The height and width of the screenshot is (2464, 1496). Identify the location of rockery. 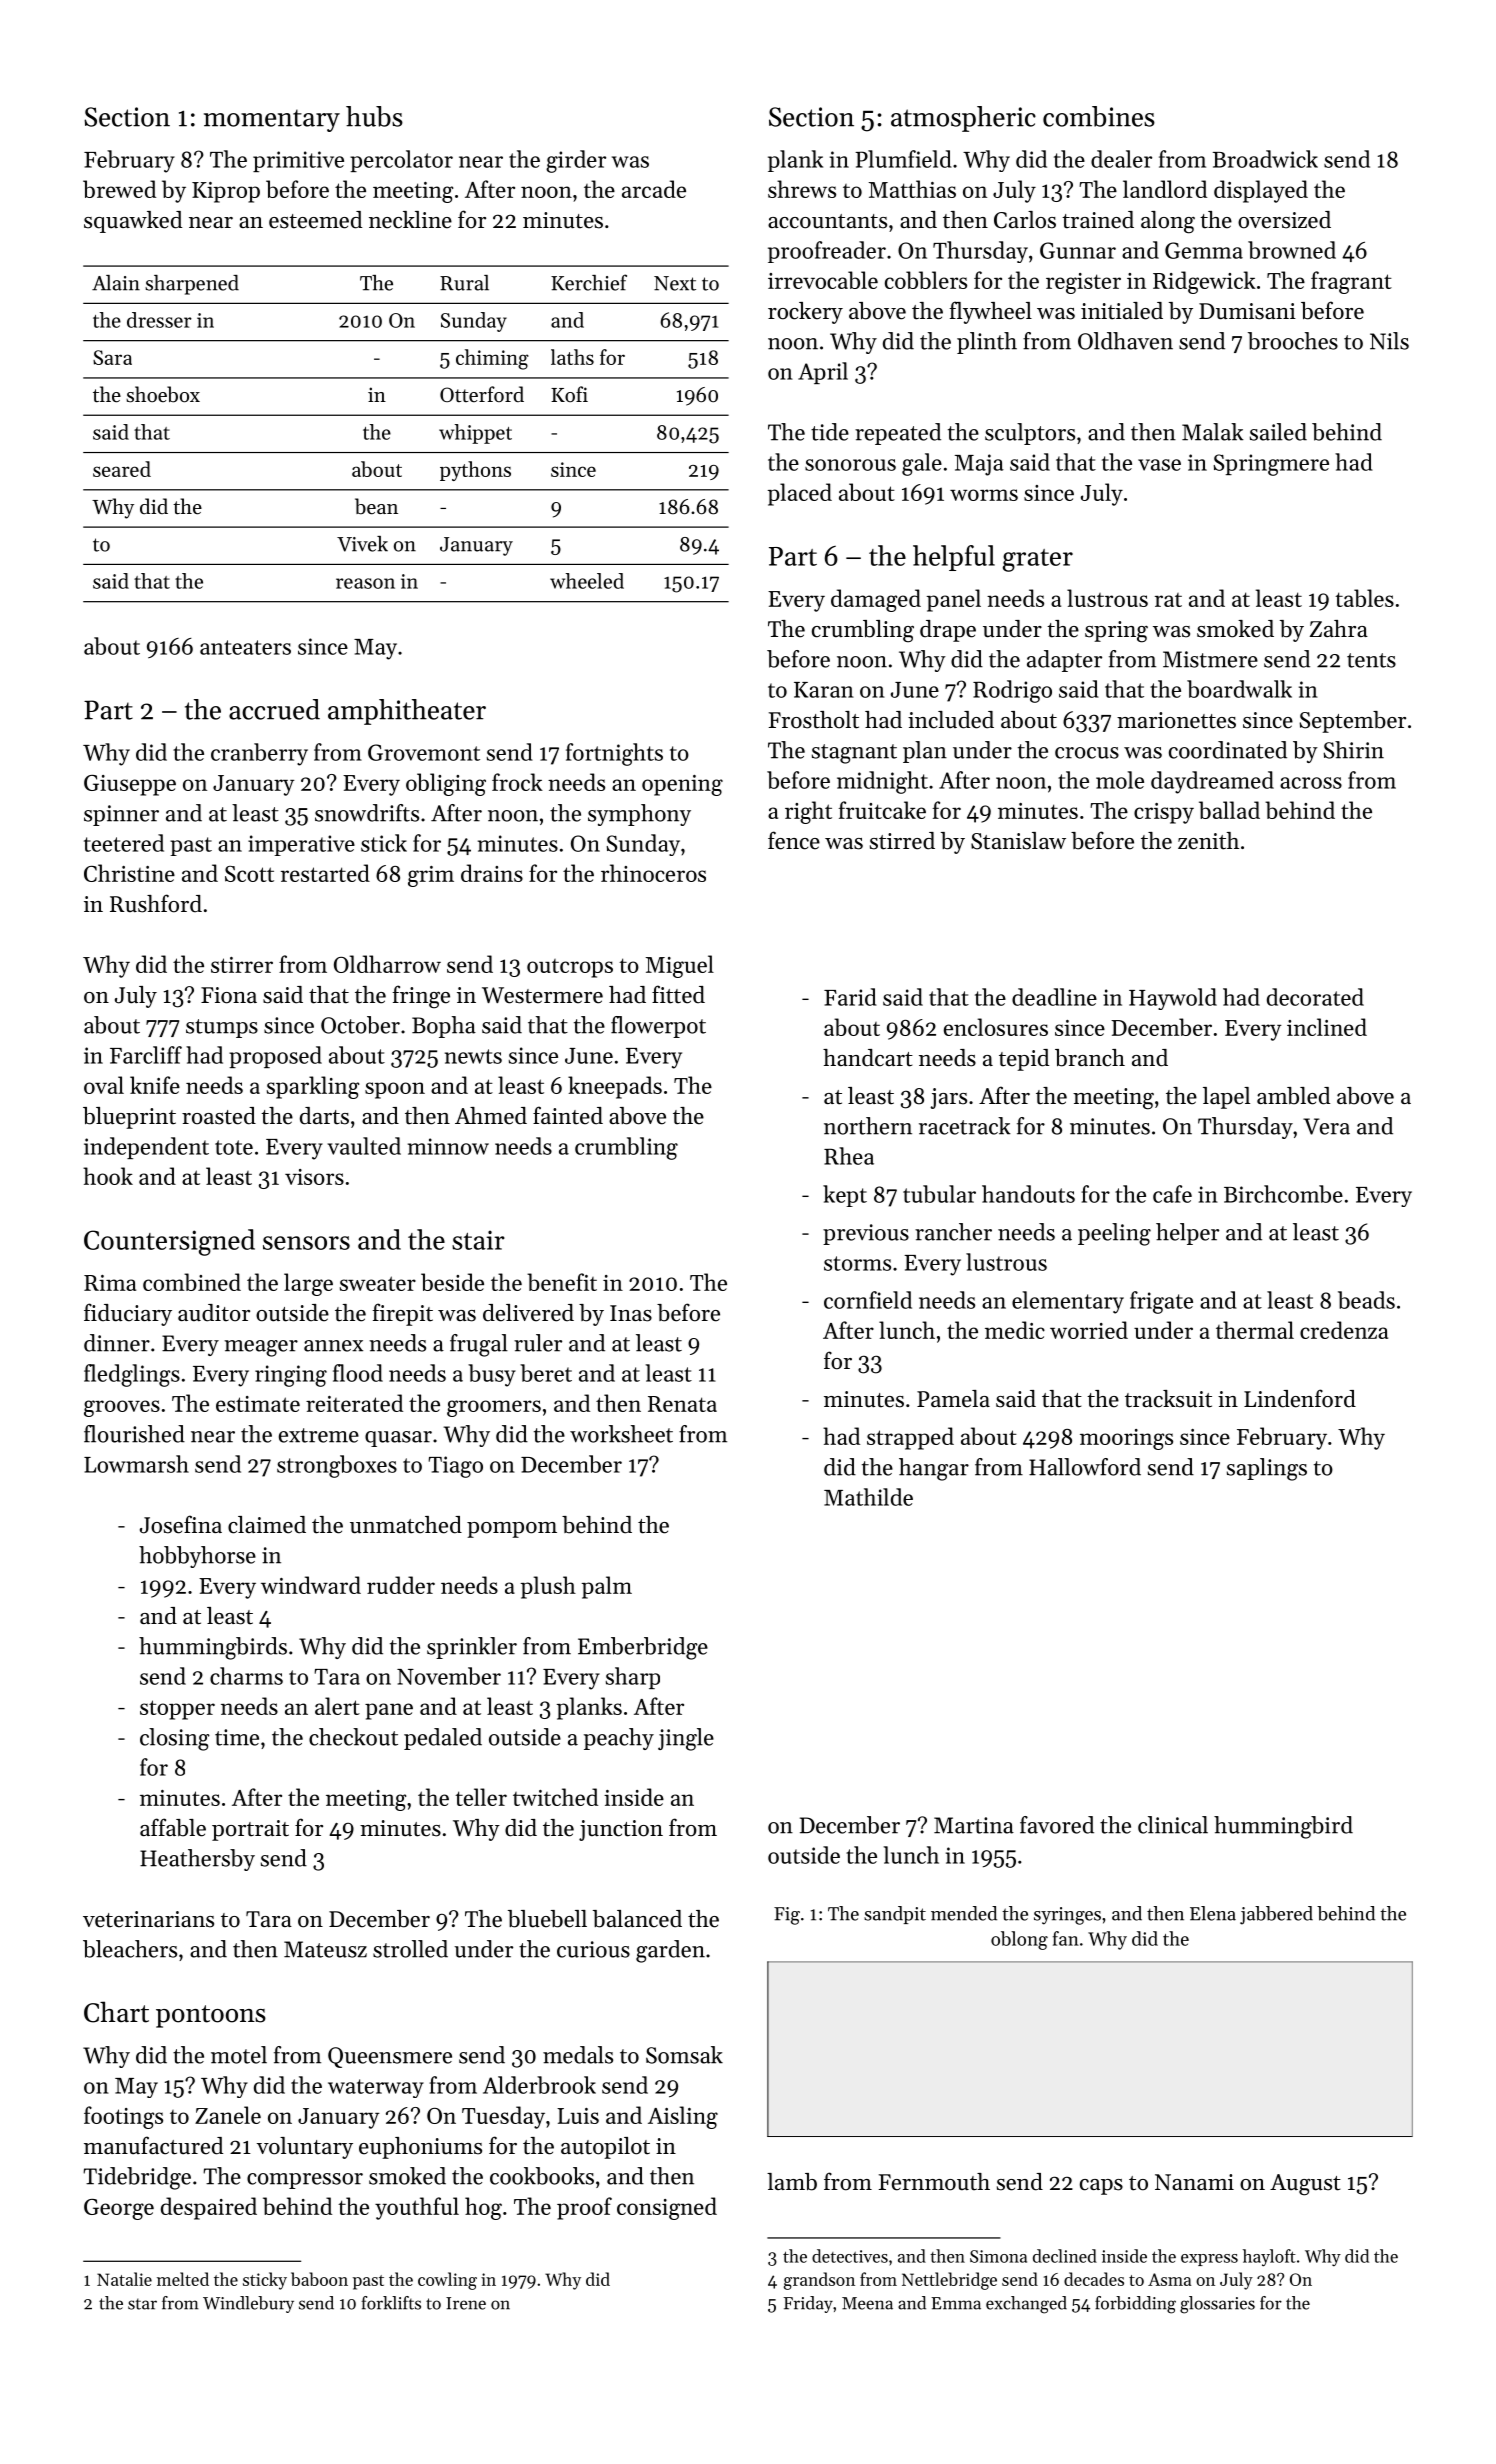
(805, 313).
